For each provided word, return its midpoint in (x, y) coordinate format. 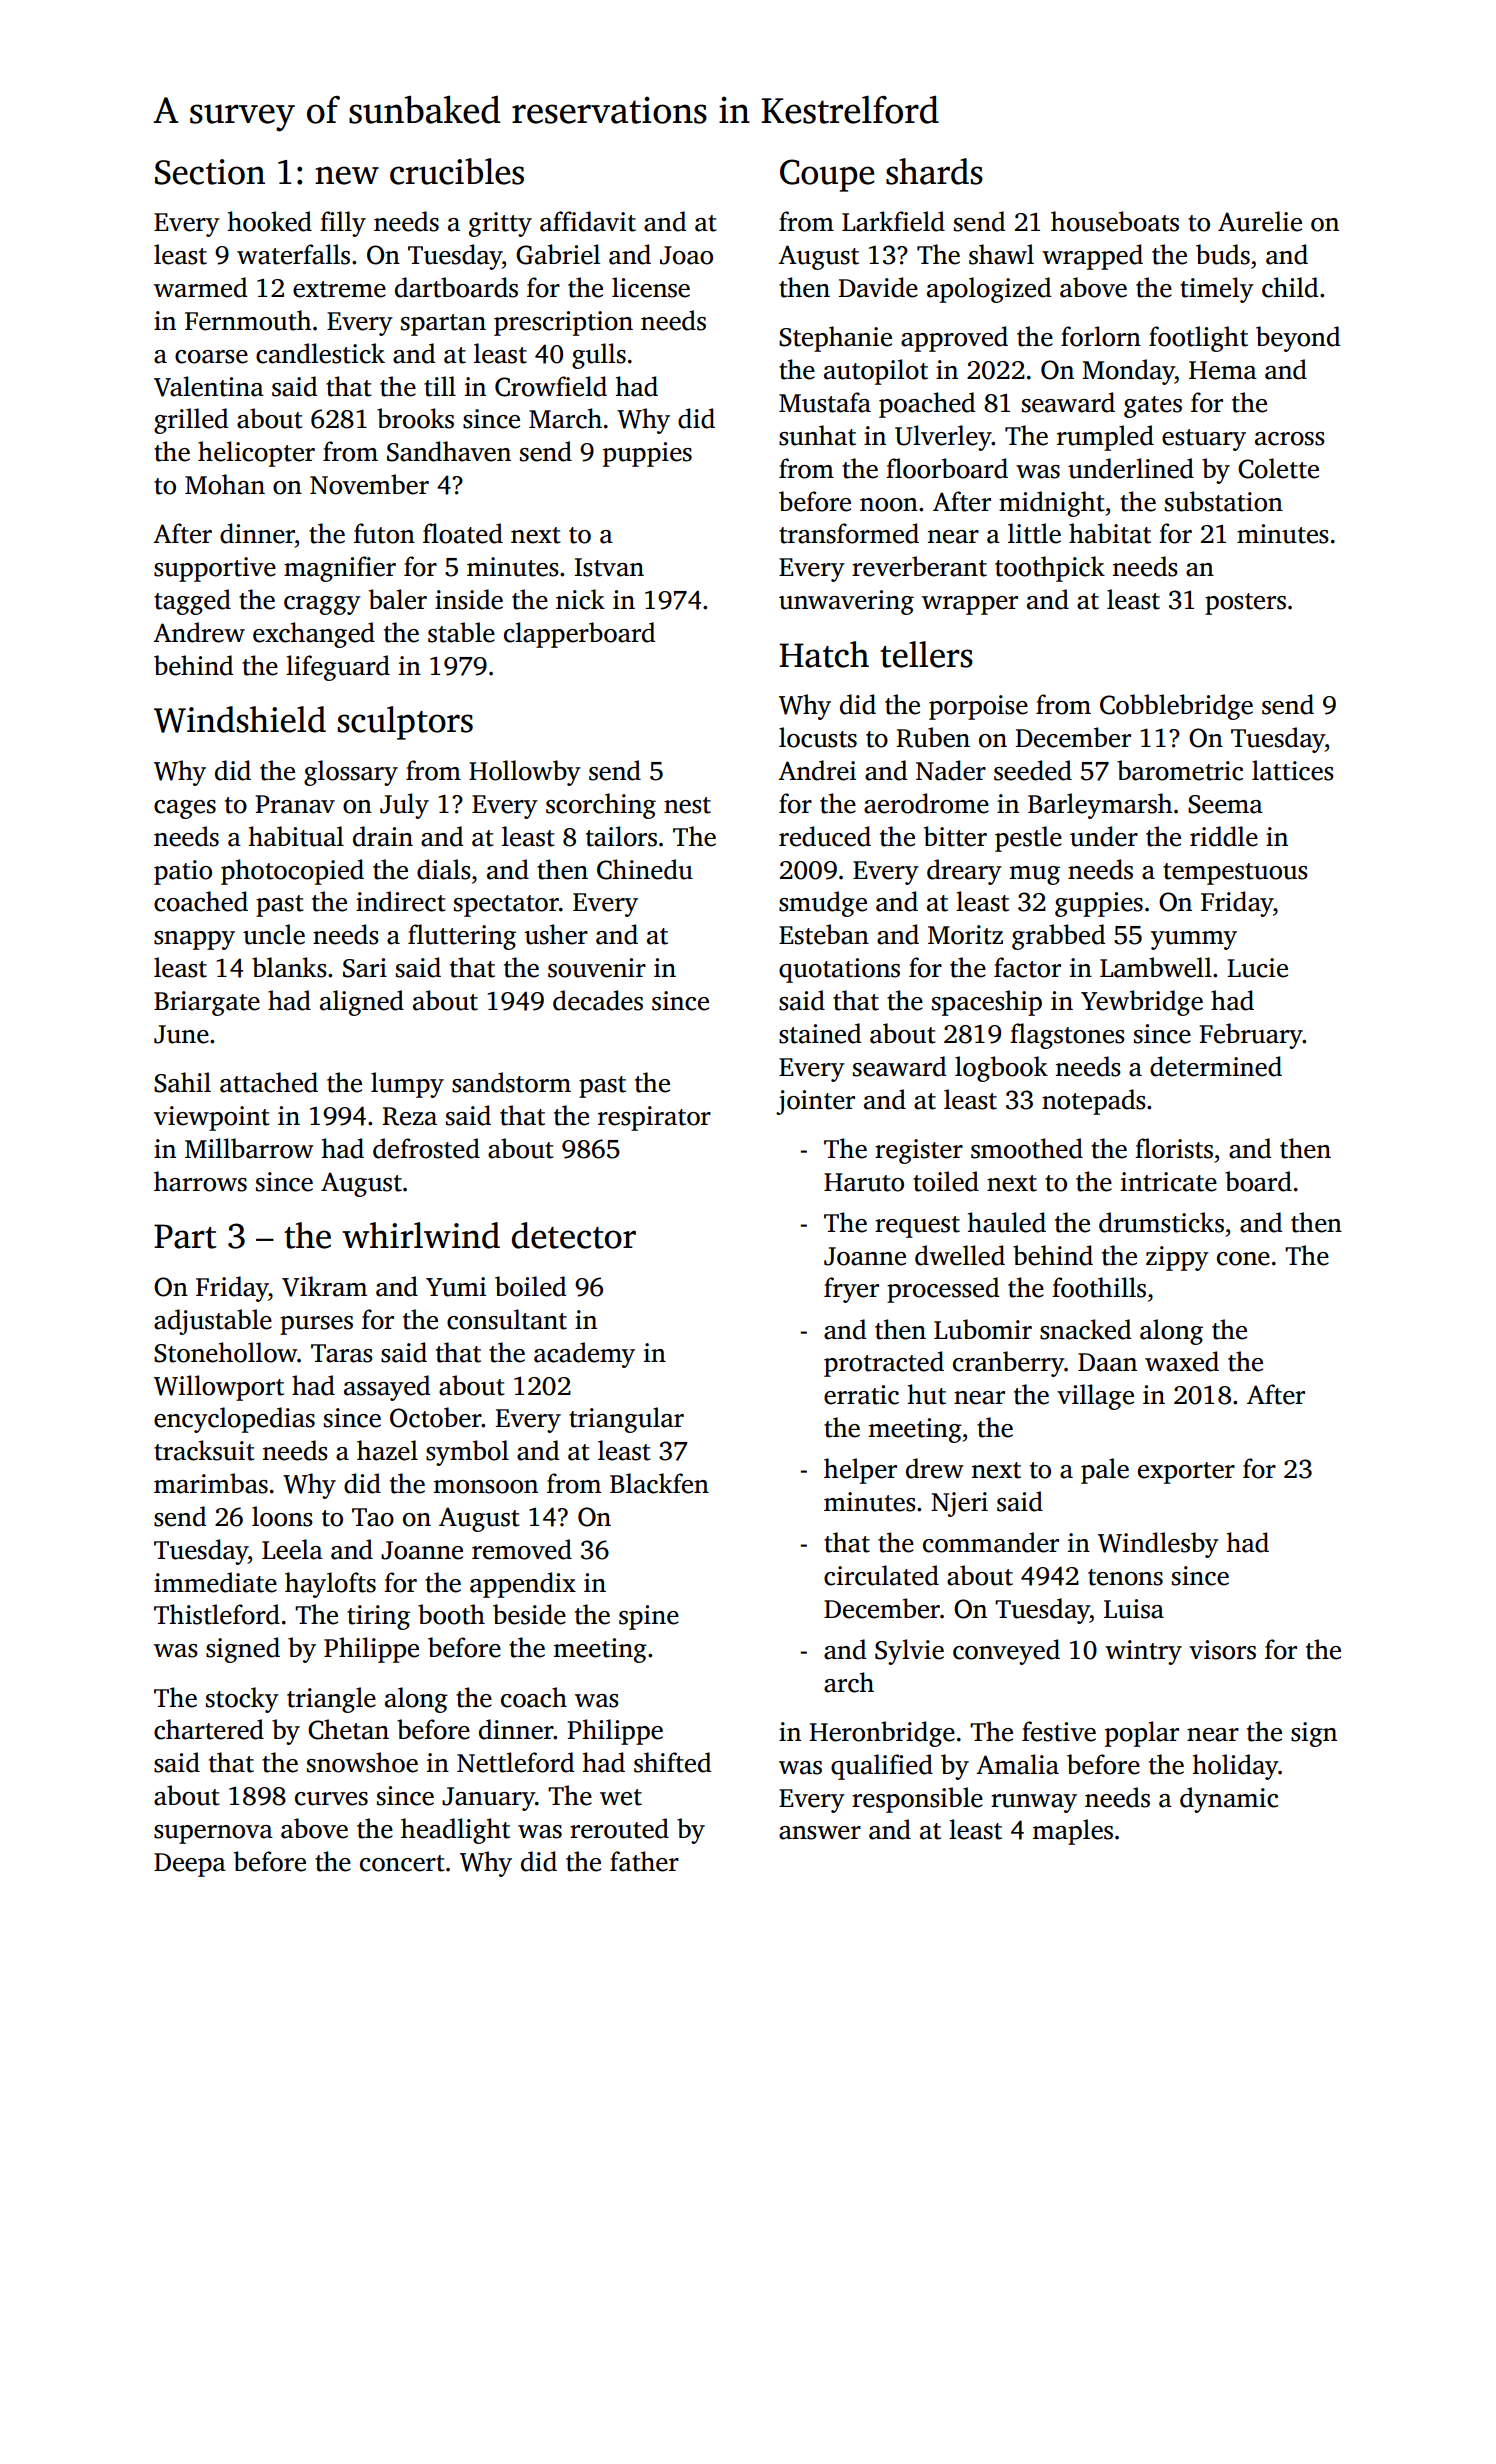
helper (860, 1471)
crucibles (457, 171)
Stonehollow (225, 1352)
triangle (331, 1700)
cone (1243, 1259)
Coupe (827, 175)
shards (934, 171)
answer (820, 1833)
